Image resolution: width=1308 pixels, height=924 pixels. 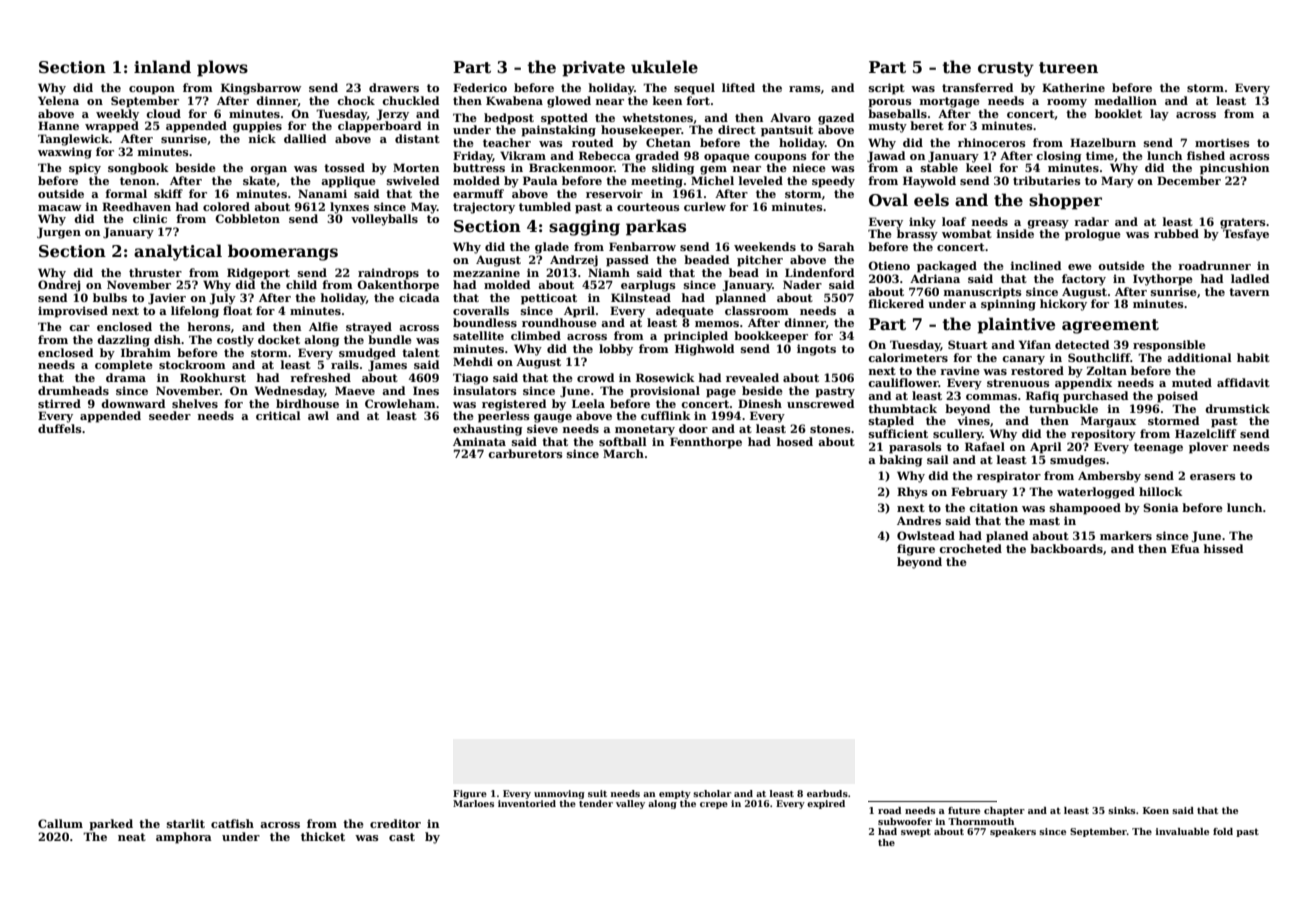 I want to click on bookkeeper, so click(x=771, y=337).
